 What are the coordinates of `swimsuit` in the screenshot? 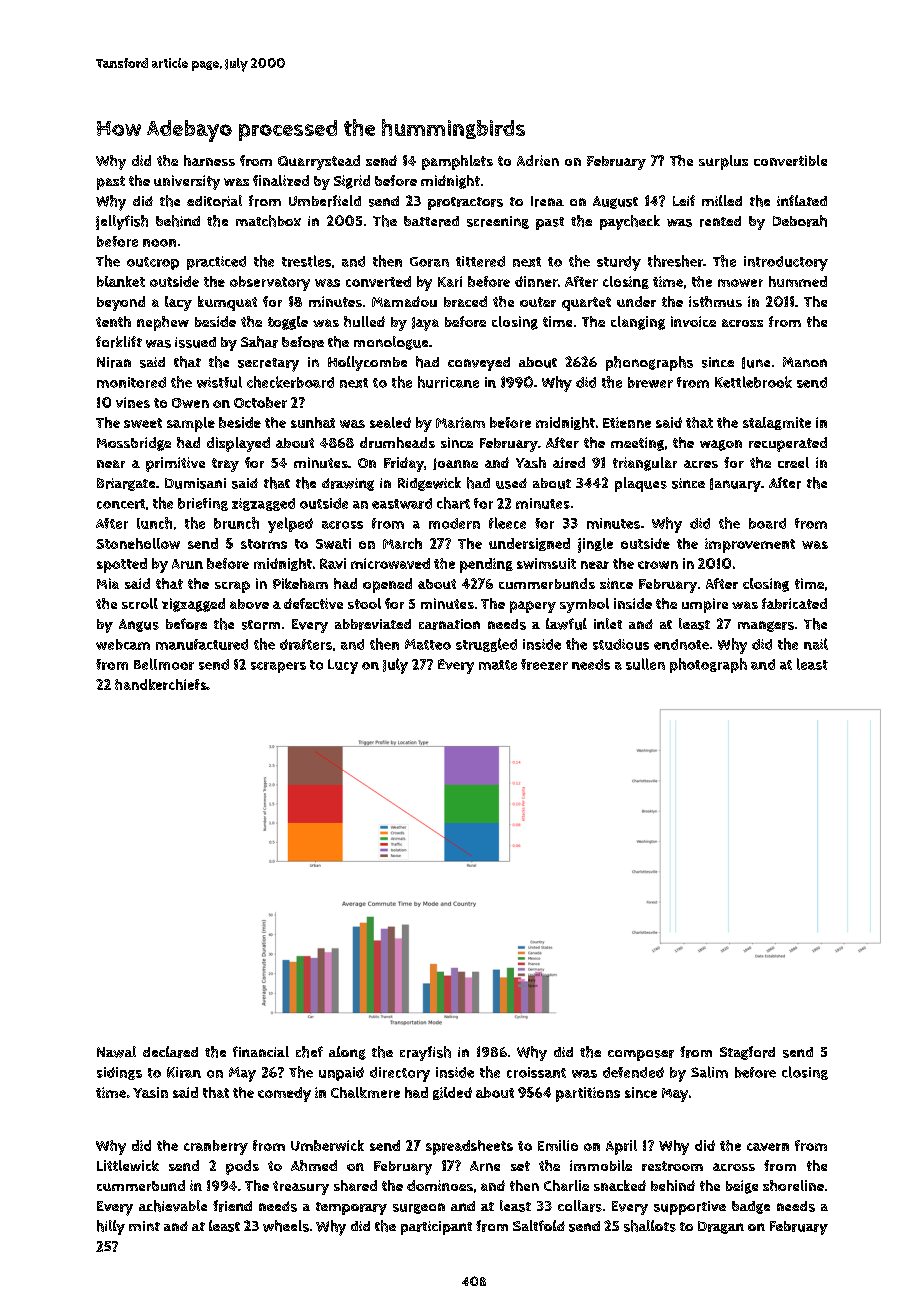 It's located at (546, 563).
